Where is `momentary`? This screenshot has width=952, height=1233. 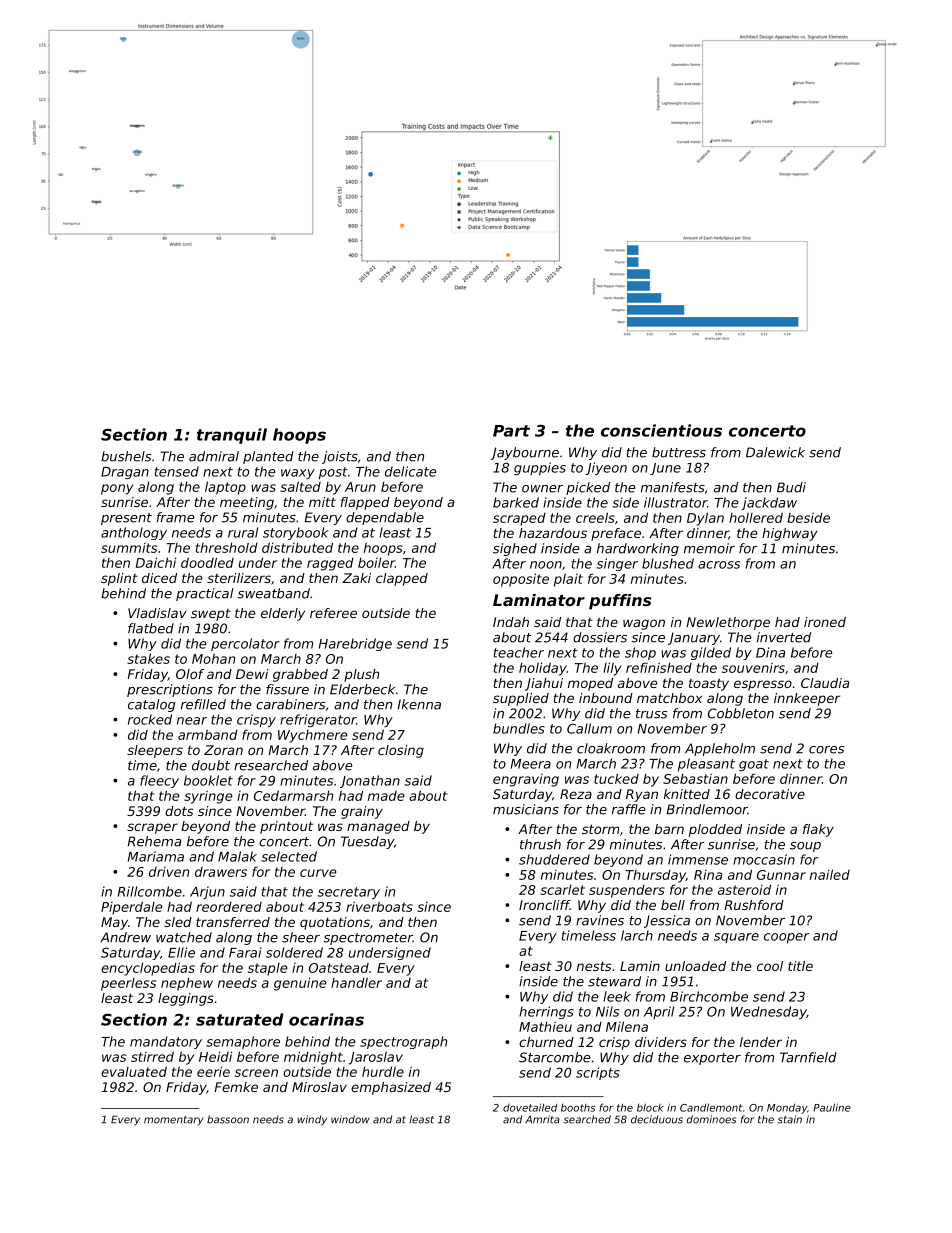 momentary is located at coordinates (173, 1121).
